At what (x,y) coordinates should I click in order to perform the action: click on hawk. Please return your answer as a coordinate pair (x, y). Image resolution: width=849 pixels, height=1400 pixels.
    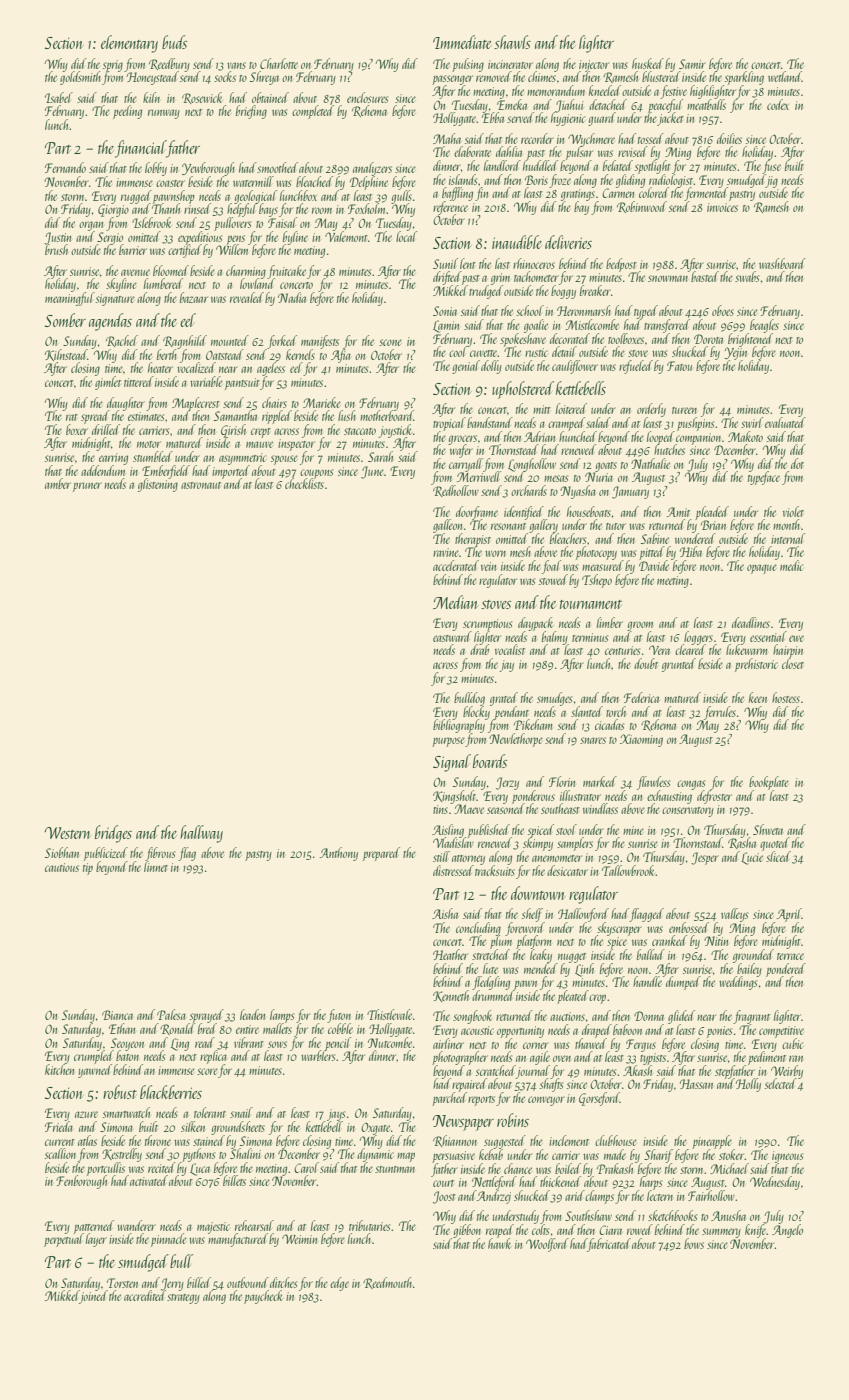
    Looking at the image, I should click on (499, 1243).
